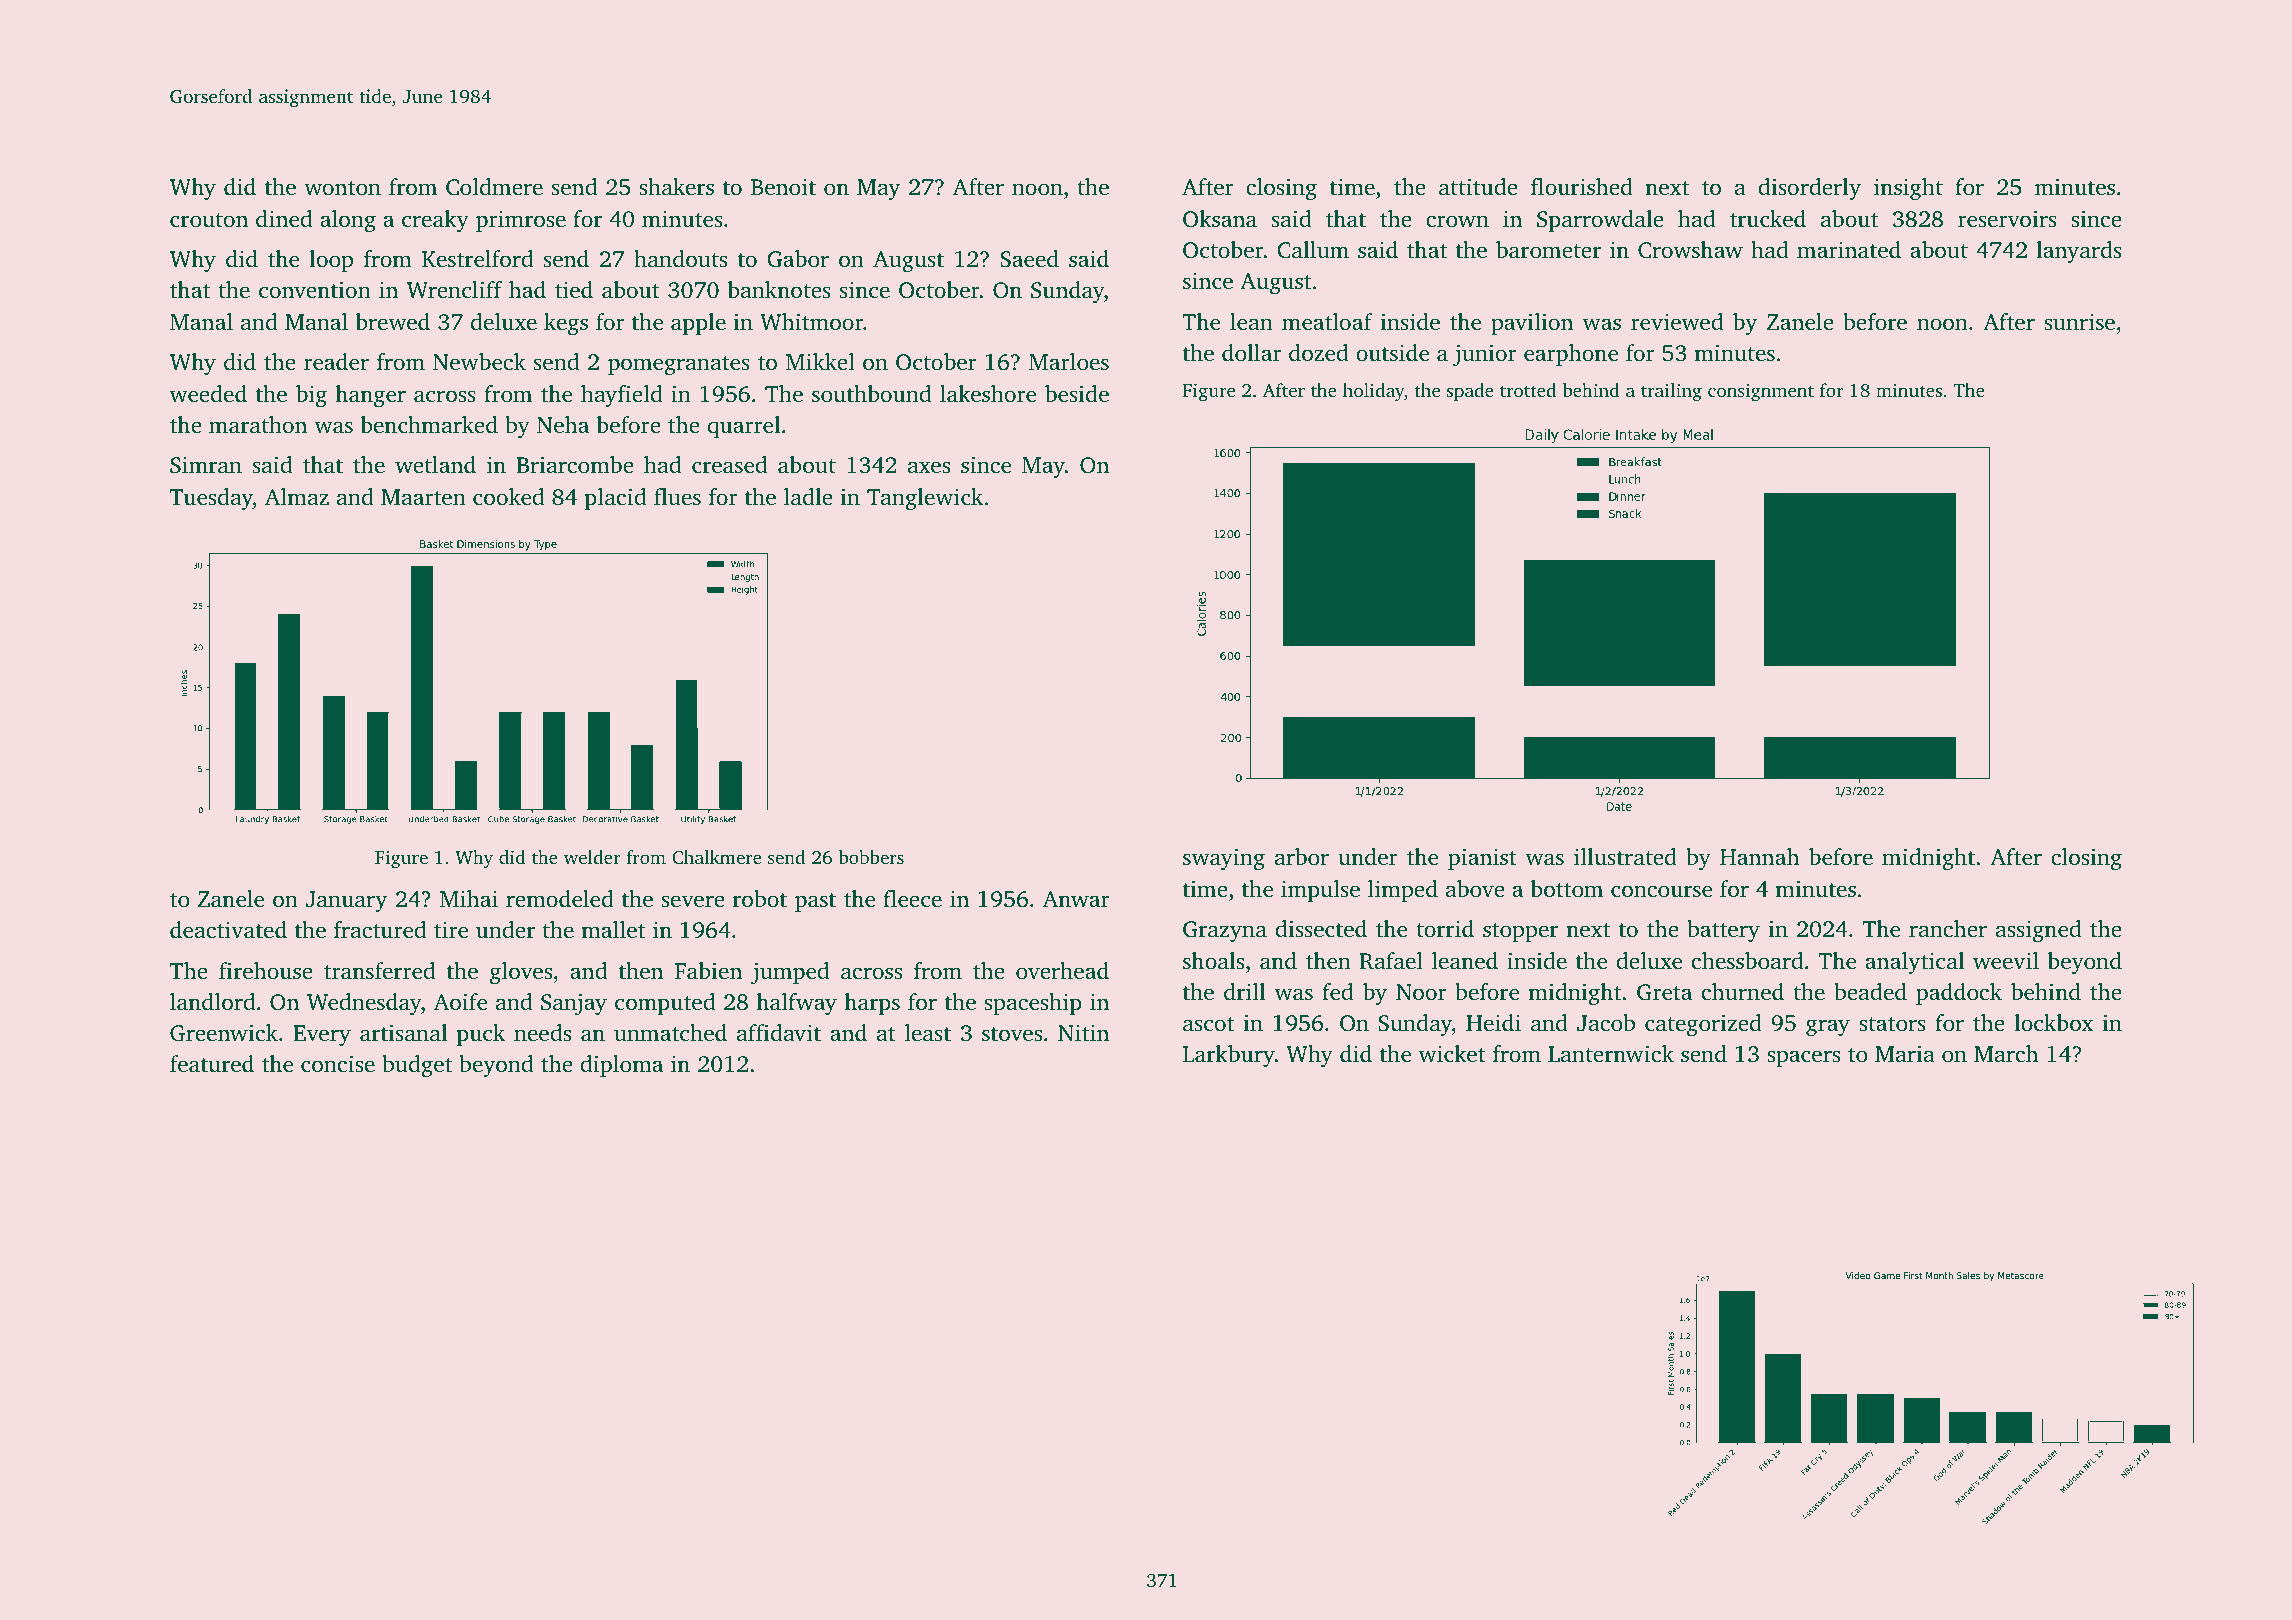  Describe the element at coordinates (315, 290) in the screenshot. I see `convention` at that location.
